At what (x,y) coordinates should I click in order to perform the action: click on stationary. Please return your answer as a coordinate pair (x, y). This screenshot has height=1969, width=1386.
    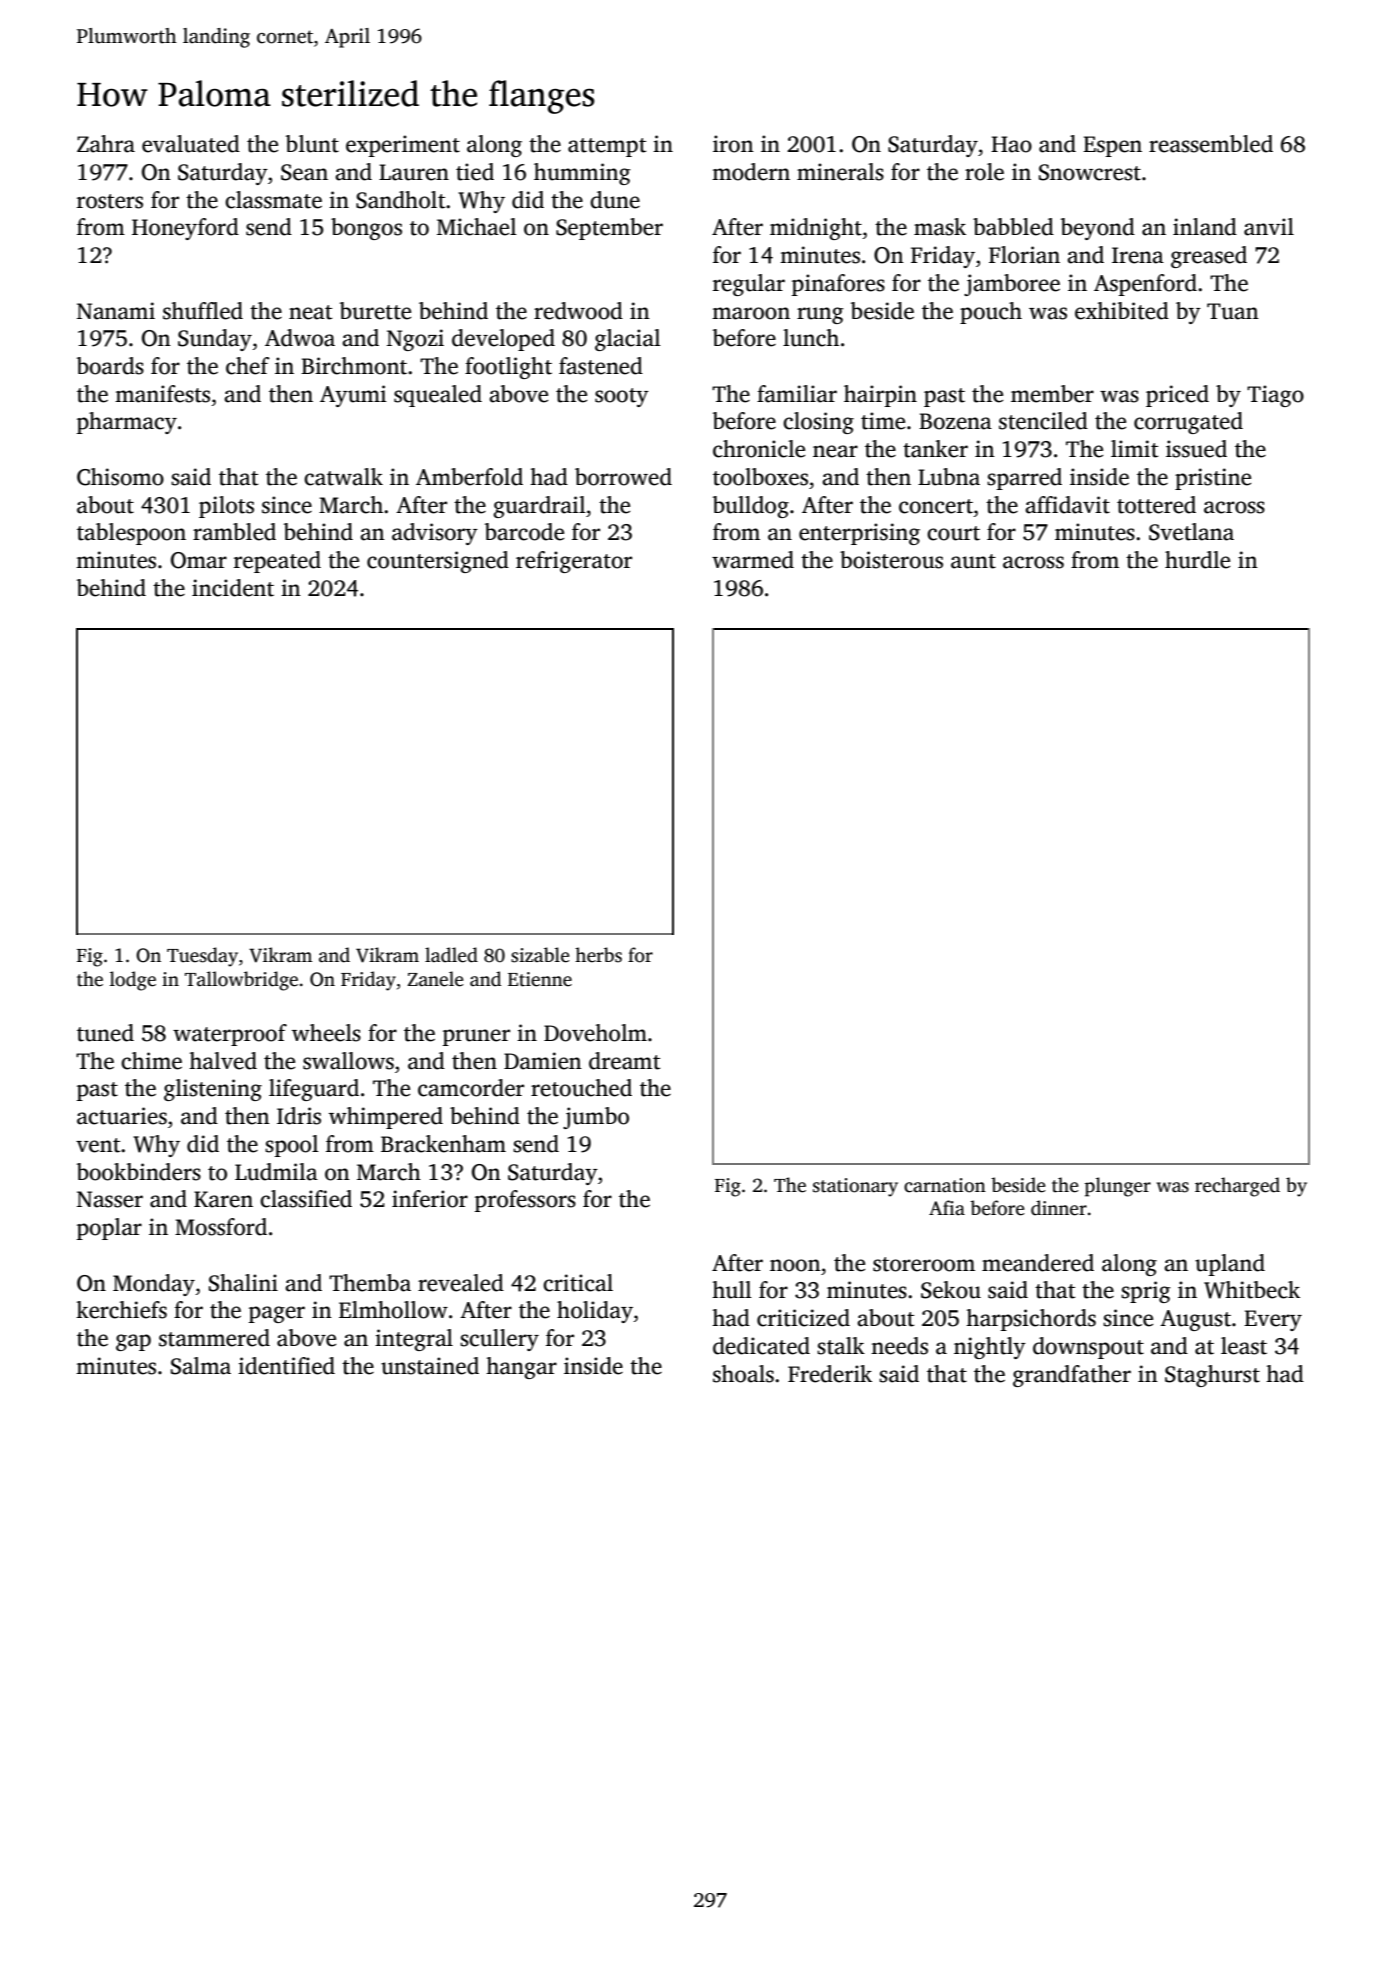
    Looking at the image, I should click on (855, 1187).
